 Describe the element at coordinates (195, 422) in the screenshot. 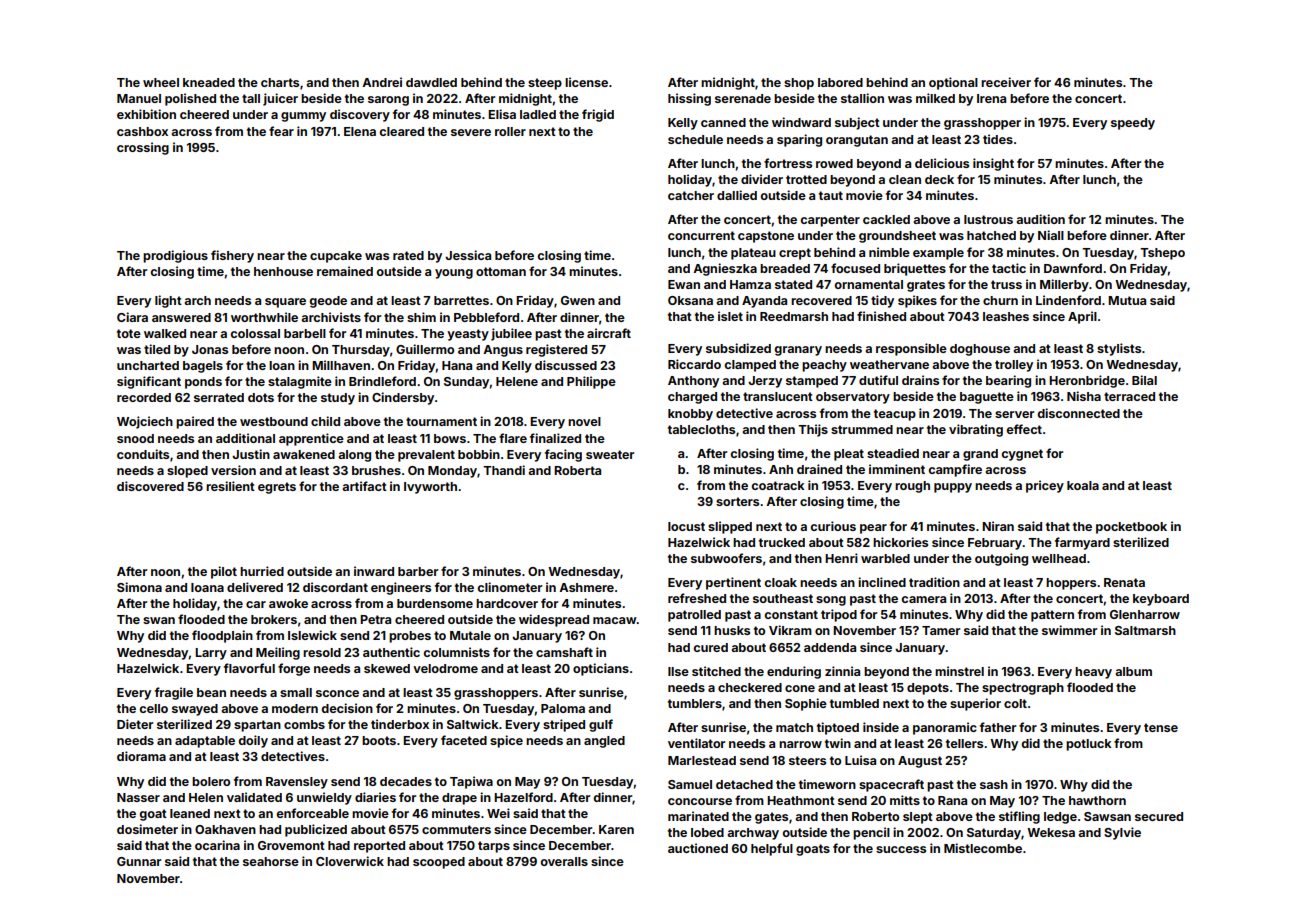

I see `paired` at that location.
